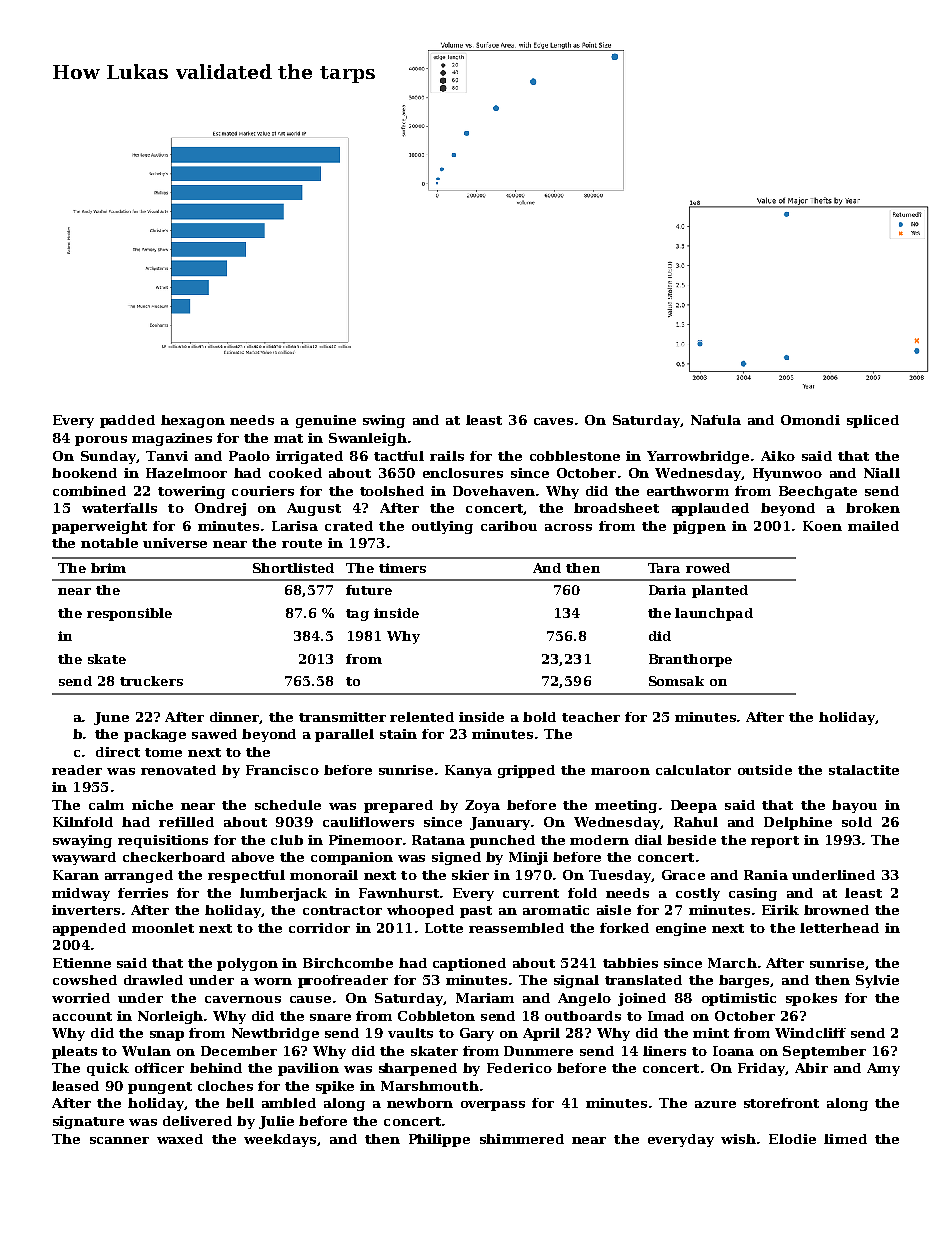  What do you see at coordinates (716, 420) in the screenshot?
I see `Nafula` at bounding box center [716, 420].
